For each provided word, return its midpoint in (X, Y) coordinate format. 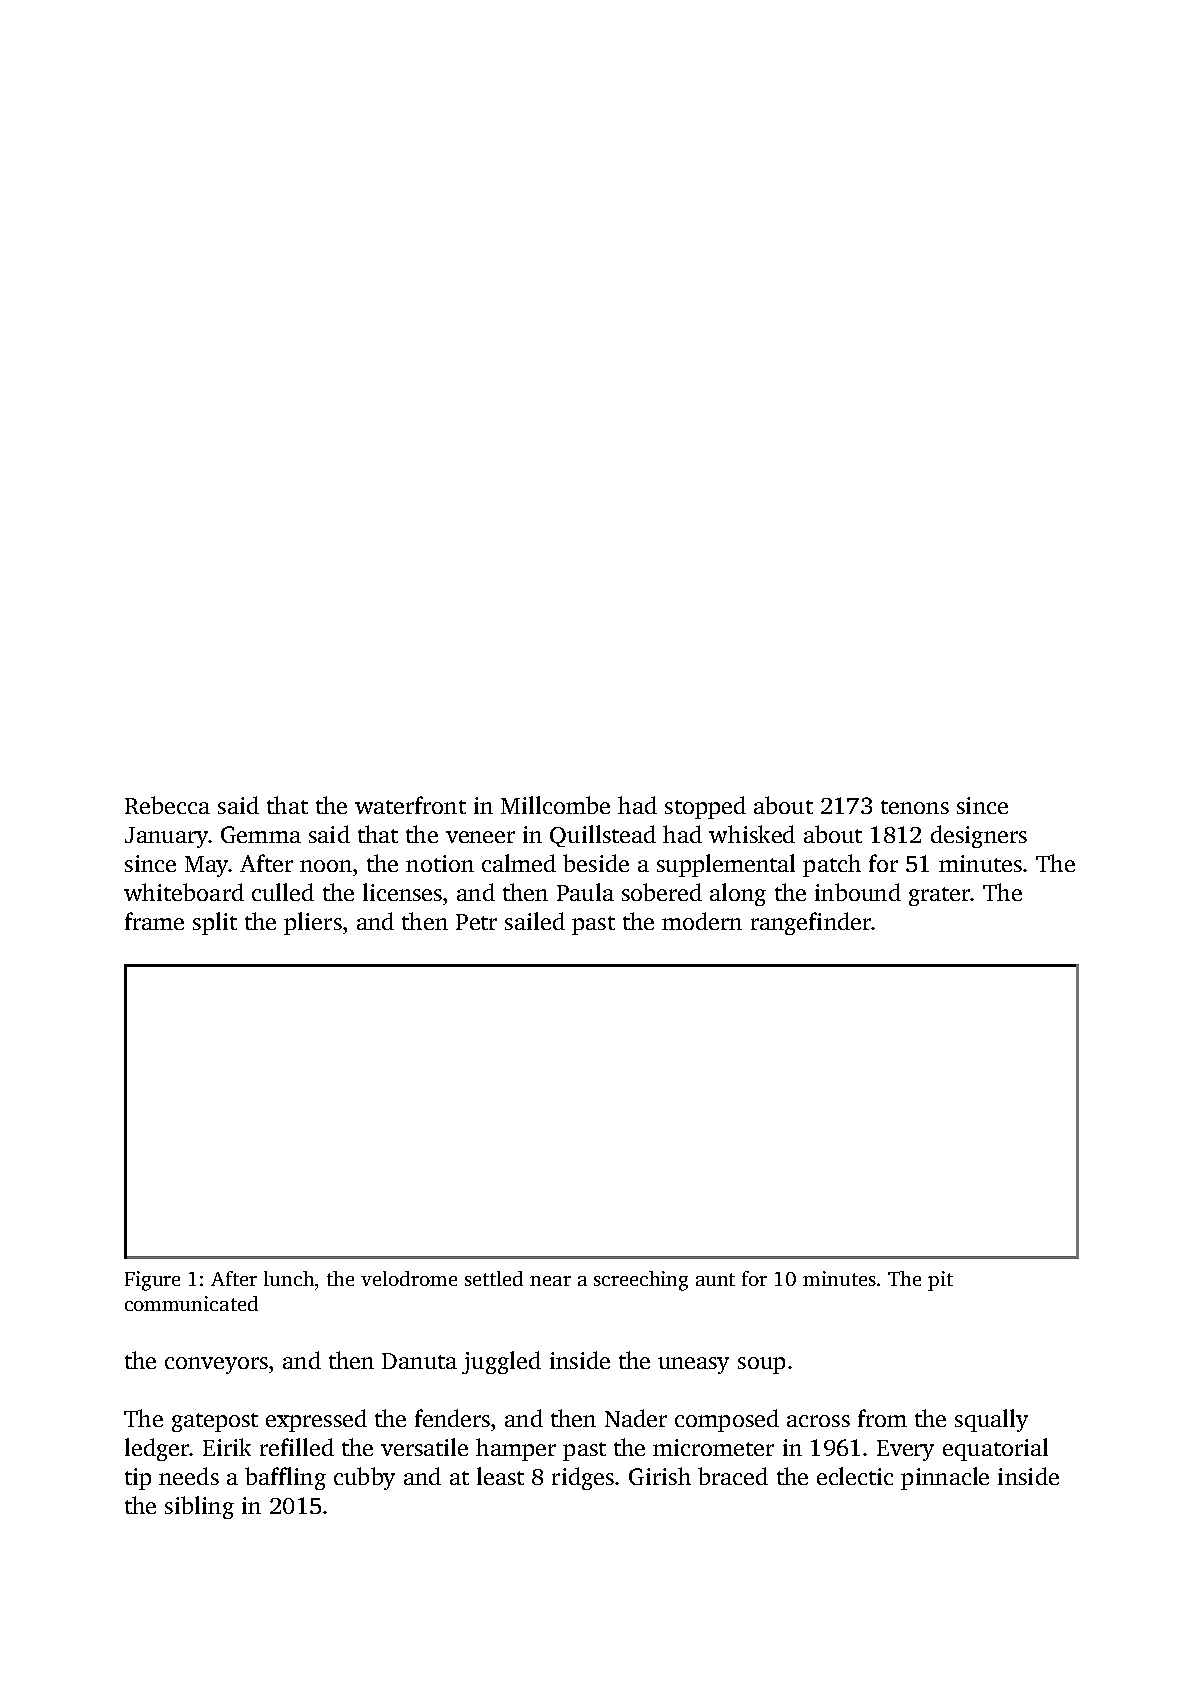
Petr (476, 922)
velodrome (409, 1278)
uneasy (693, 1365)
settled (494, 1278)
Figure (152, 1281)
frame (154, 921)
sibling (199, 1507)
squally (991, 1420)
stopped (705, 807)
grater (940, 896)
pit (940, 1281)
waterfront (410, 805)
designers (979, 836)
